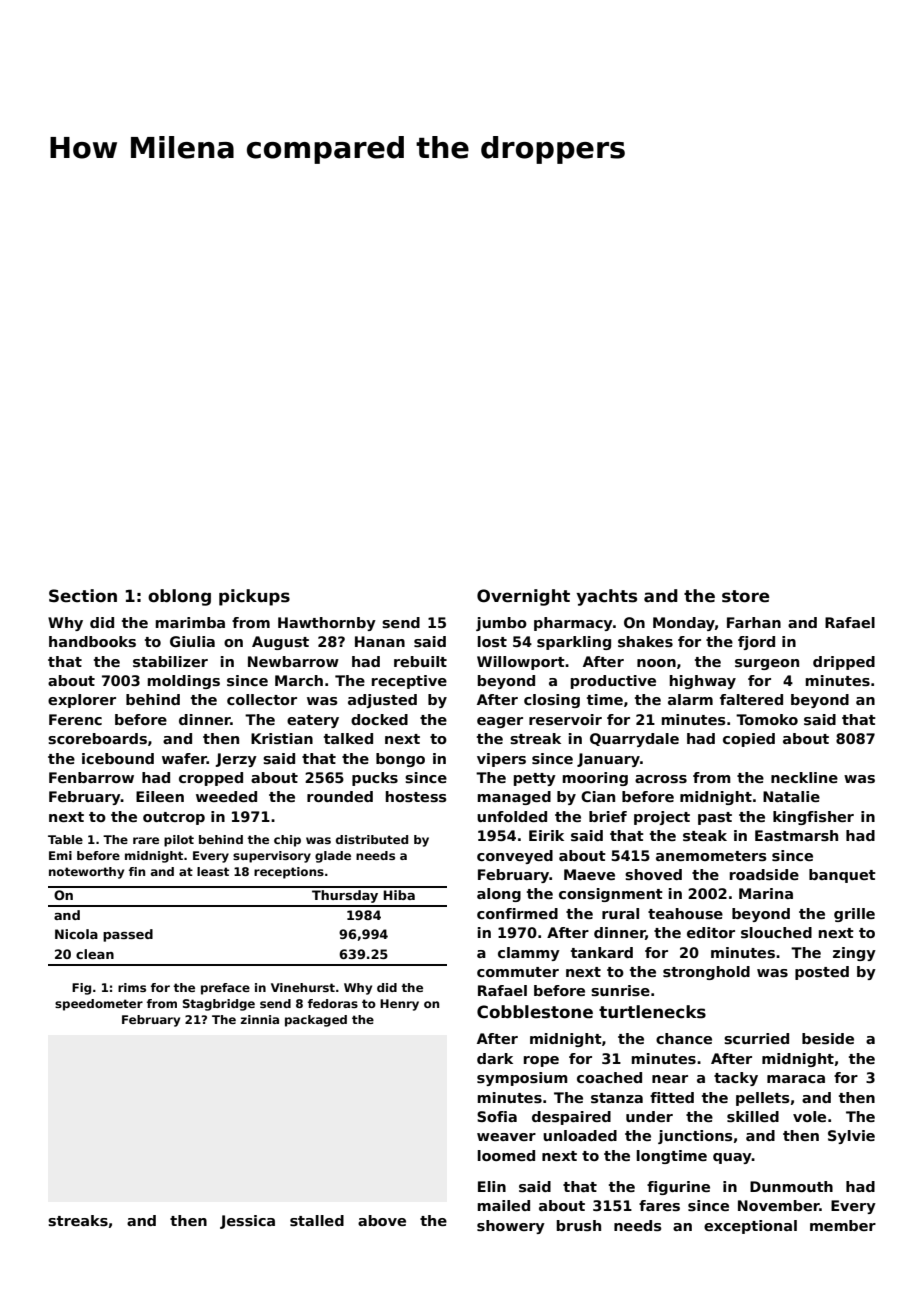 The width and height of the page is (924, 1314). What do you see at coordinates (751, 699) in the page?
I see `faltered` at bounding box center [751, 699].
